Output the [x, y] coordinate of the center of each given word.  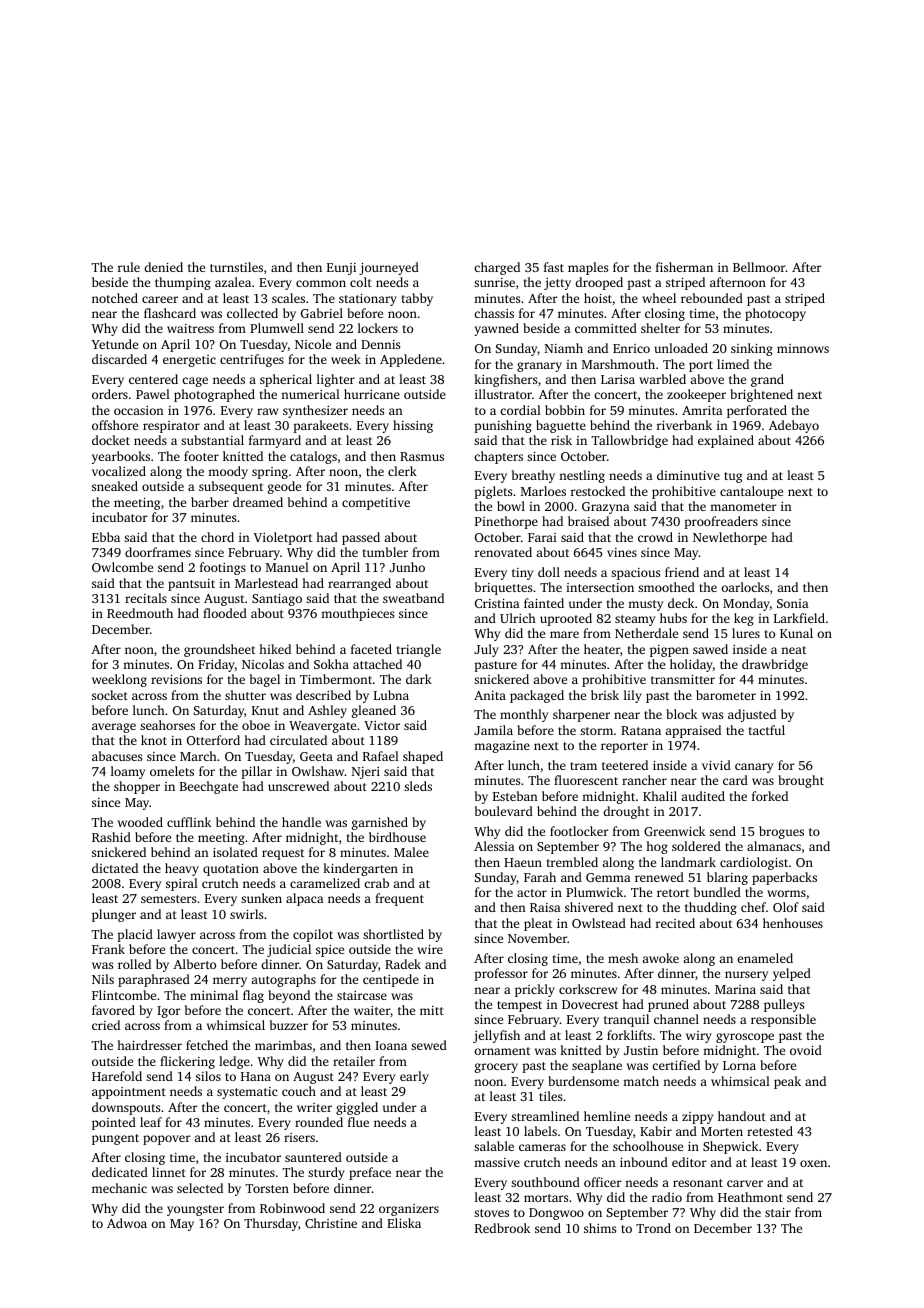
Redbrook [502, 1228]
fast [554, 267]
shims [600, 1228]
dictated [115, 868]
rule [129, 267]
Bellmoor [759, 267]
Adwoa [127, 1223]
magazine [502, 747]
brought [801, 781]
